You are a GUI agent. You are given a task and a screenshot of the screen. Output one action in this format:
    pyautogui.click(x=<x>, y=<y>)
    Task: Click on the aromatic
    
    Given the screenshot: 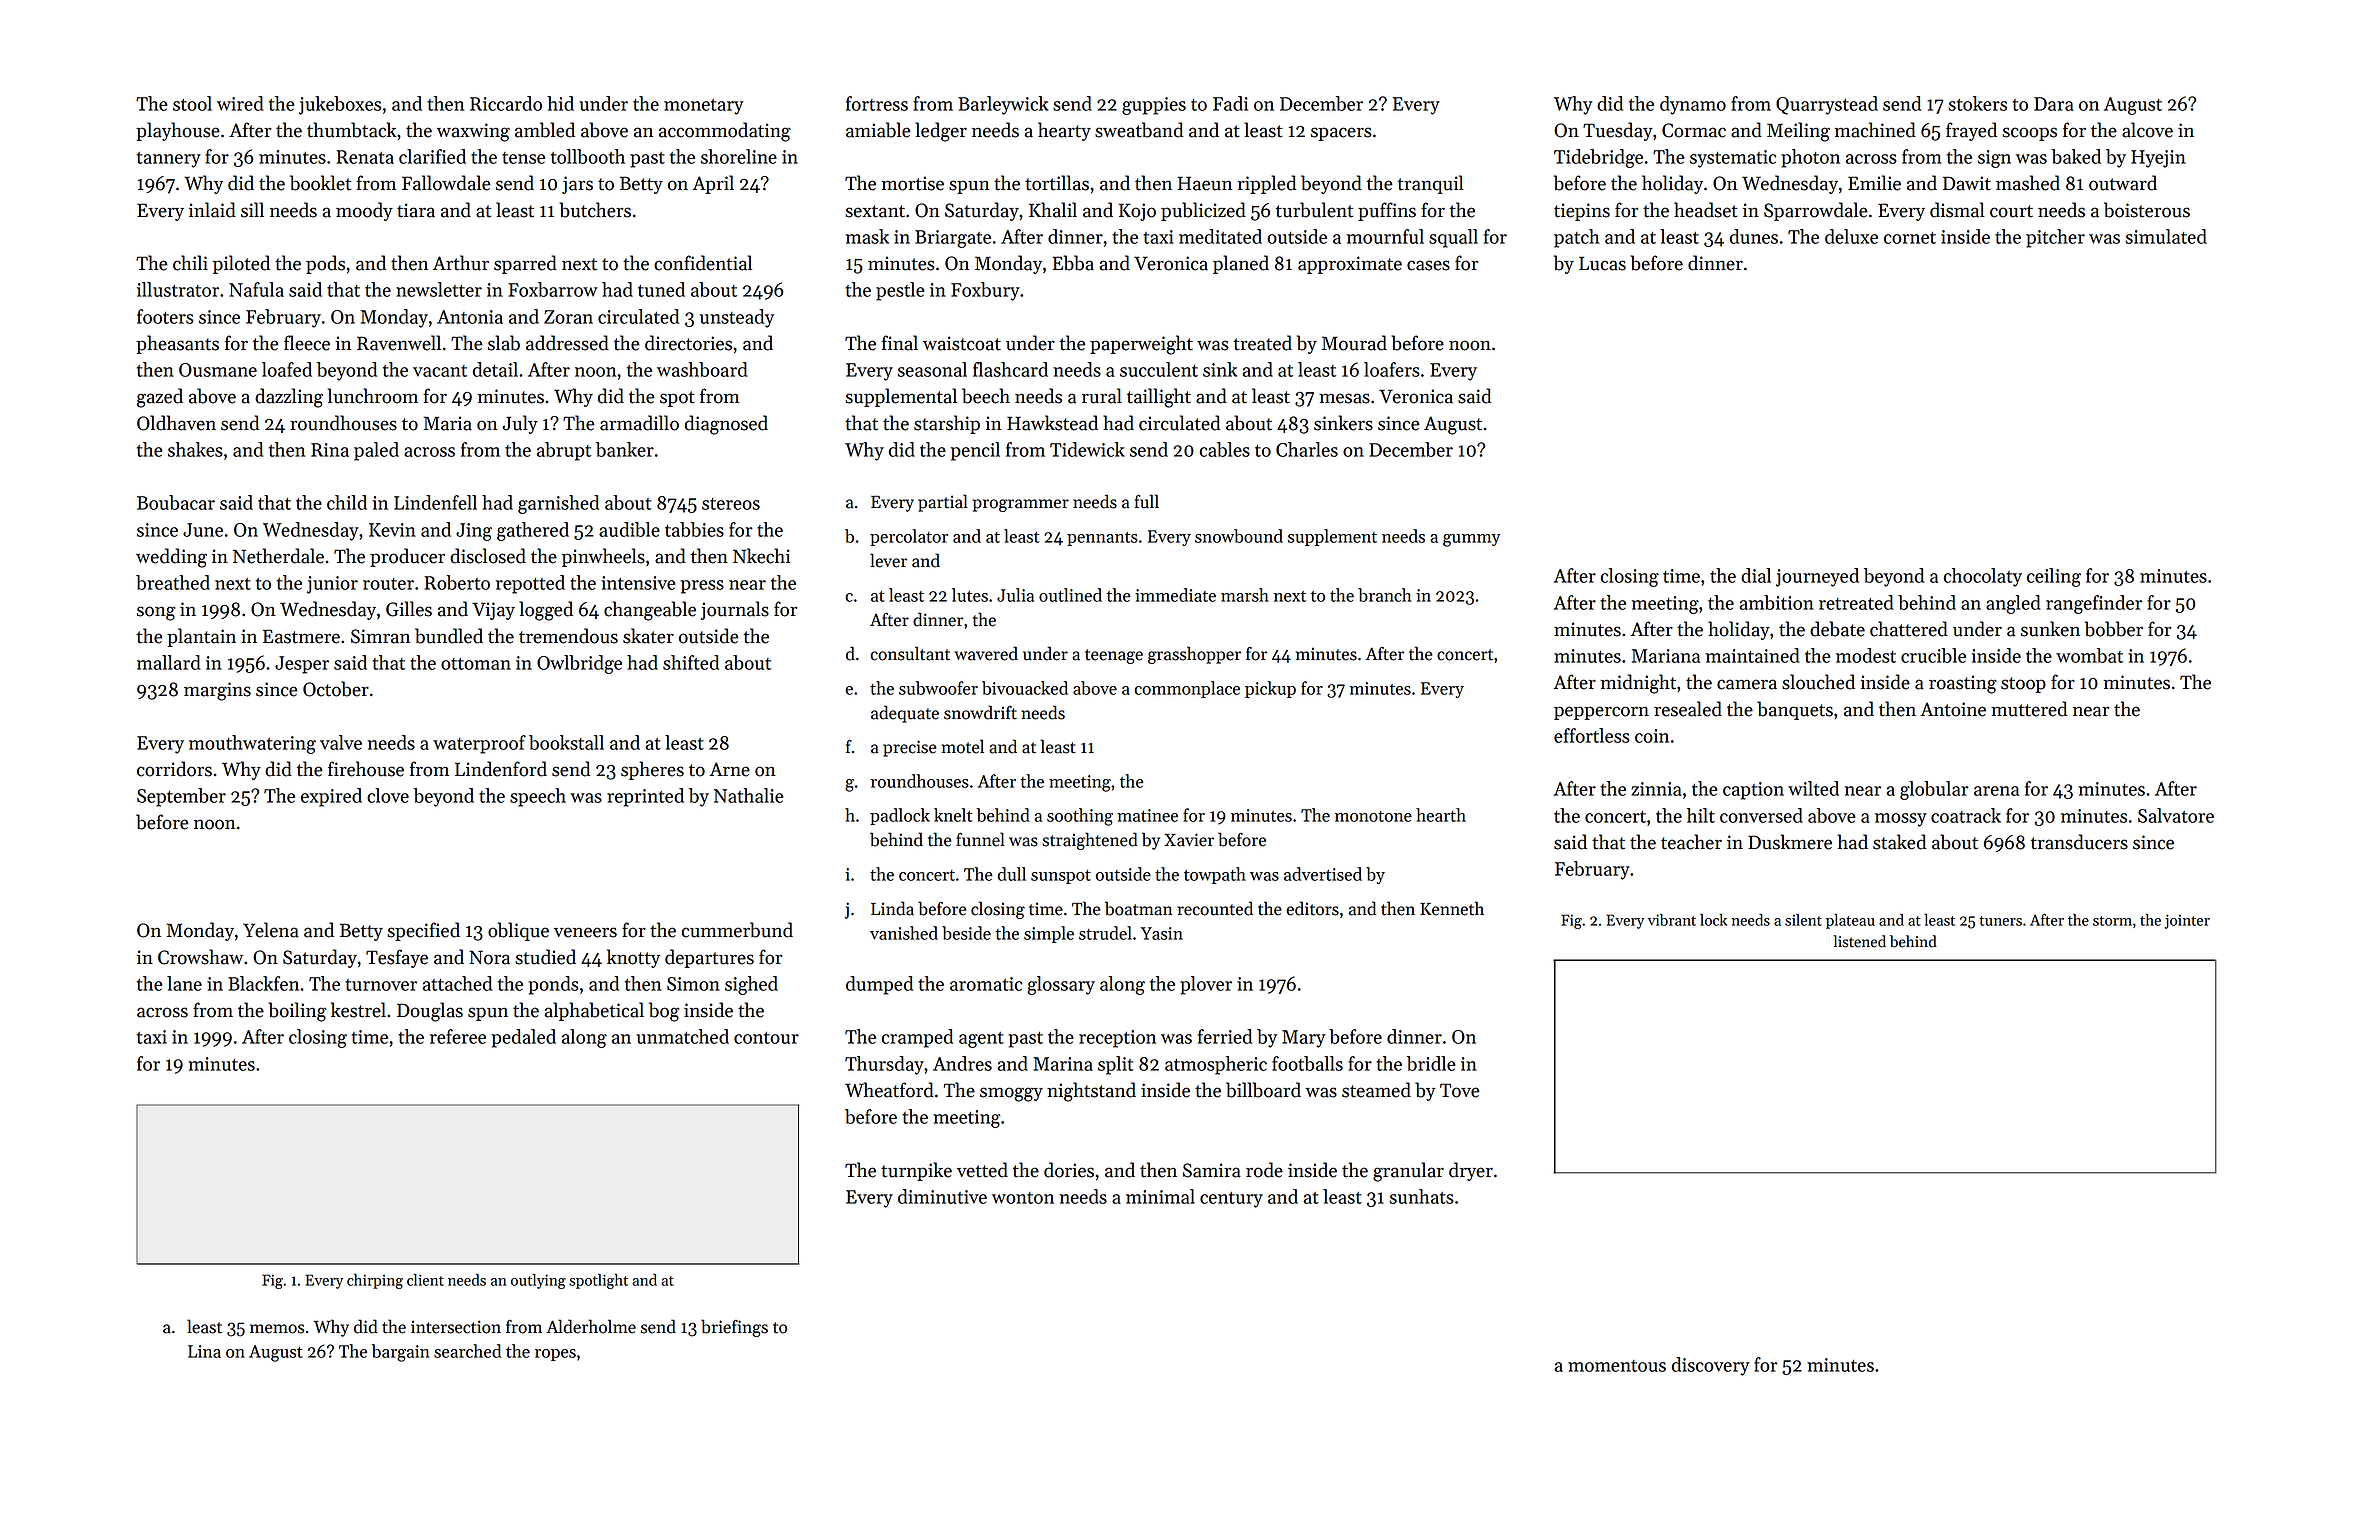 What is the action you would take?
    pyautogui.click(x=986, y=984)
